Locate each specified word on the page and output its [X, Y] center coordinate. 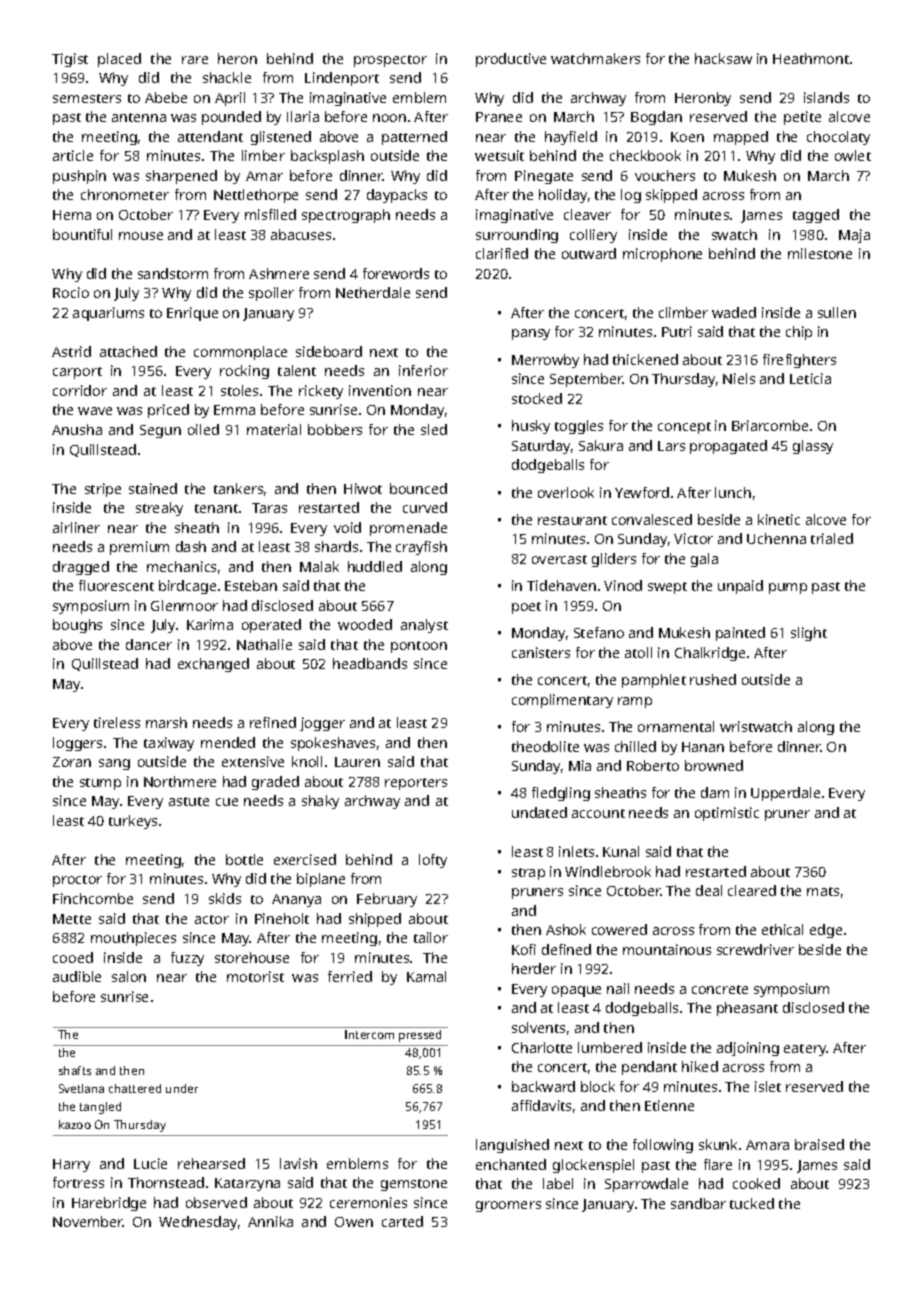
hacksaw [723, 58]
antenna [139, 117]
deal [709, 890]
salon [129, 976]
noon [389, 118]
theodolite [545, 746]
